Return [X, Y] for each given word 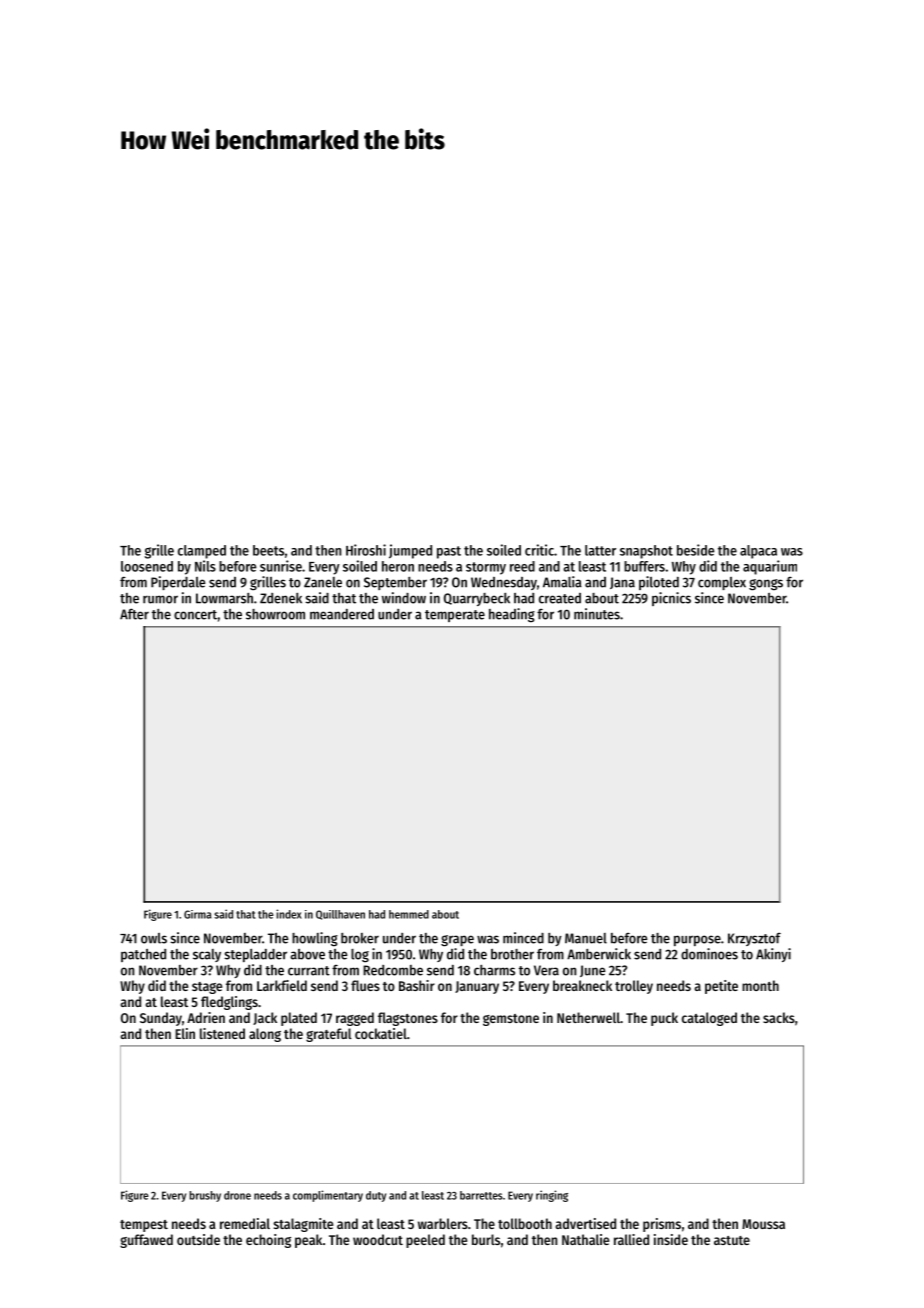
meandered [342, 614]
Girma [198, 914]
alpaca [758, 552]
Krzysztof [754, 939]
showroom [275, 614]
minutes [597, 614]
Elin [185, 1033]
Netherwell [588, 1017]
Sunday [161, 1019]
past [449, 552]
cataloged [709, 1019]
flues [365, 985]
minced [523, 938]
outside [198, 1239]
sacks [779, 1017]
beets [268, 550]
